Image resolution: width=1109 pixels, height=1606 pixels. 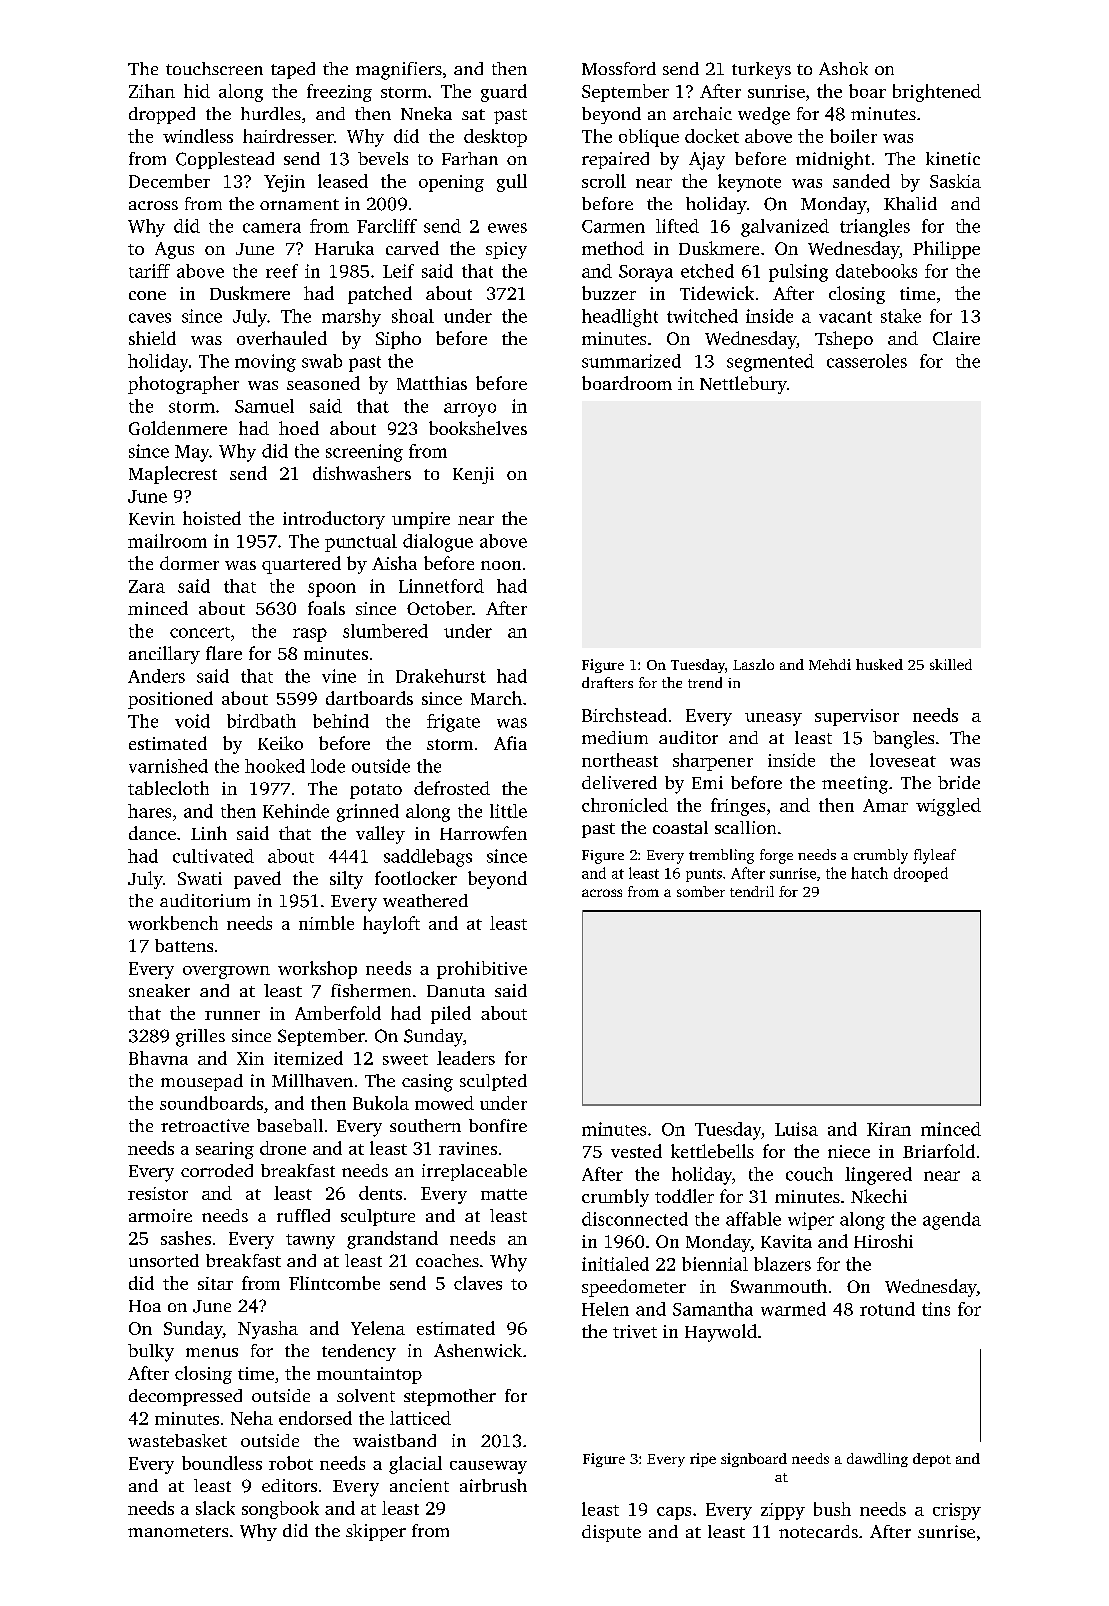 What do you see at coordinates (937, 93) in the screenshot?
I see `brightened` at bounding box center [937, 93].
